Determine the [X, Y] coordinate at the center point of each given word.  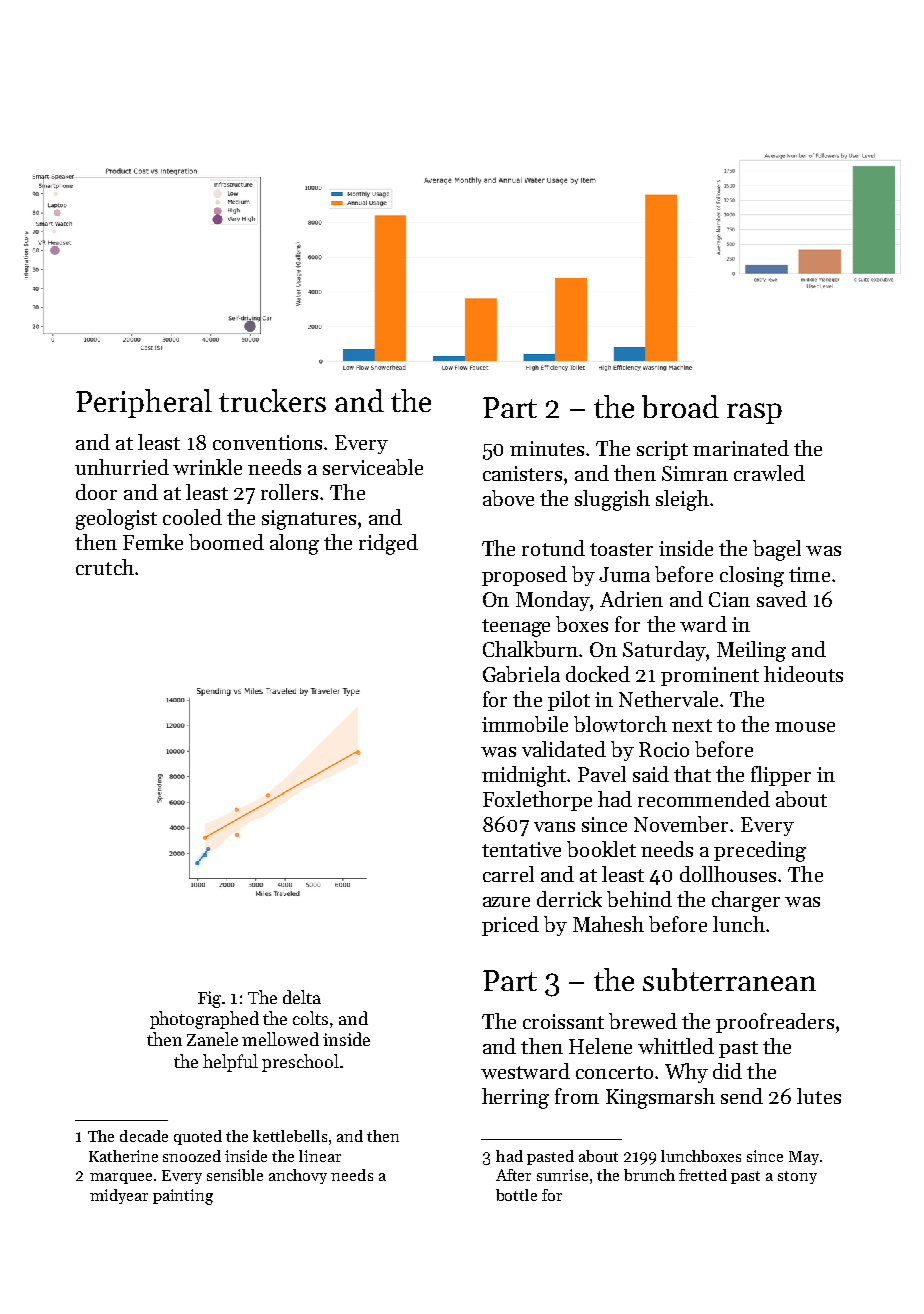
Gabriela [521, 674]
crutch [105, 567]
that [692, 774]
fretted [703, 1175]
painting [183, 1197]
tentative [521, 849]
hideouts [803, 674]
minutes [547, 448]
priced [510, 926]
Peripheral [144, 403]
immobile [525, 724]
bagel [777, 550]
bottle [516, 1195]
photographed [204, 1020]
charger [746, 901]
